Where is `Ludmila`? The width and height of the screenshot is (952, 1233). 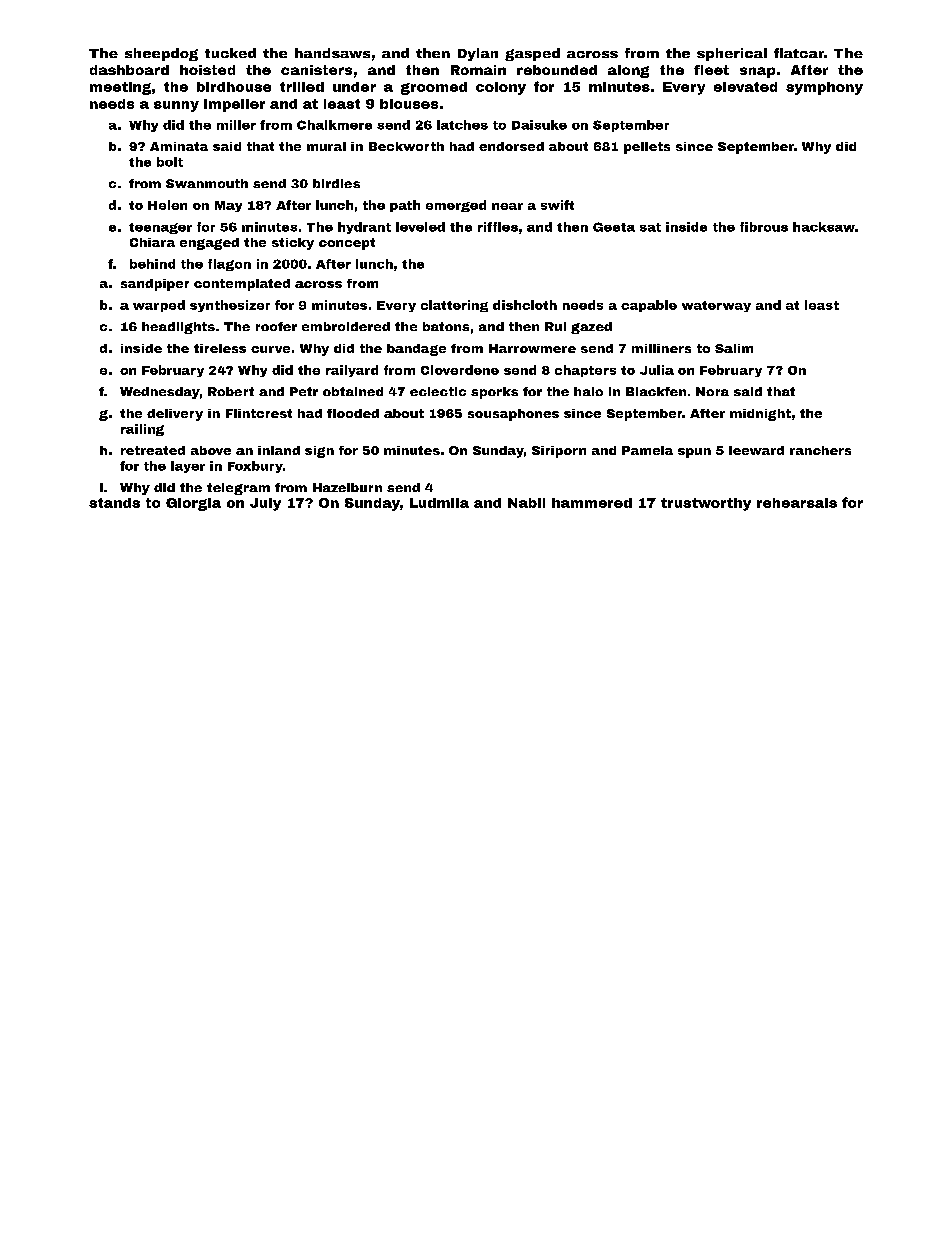
Ludmila is located at coordinates (439, 503).
